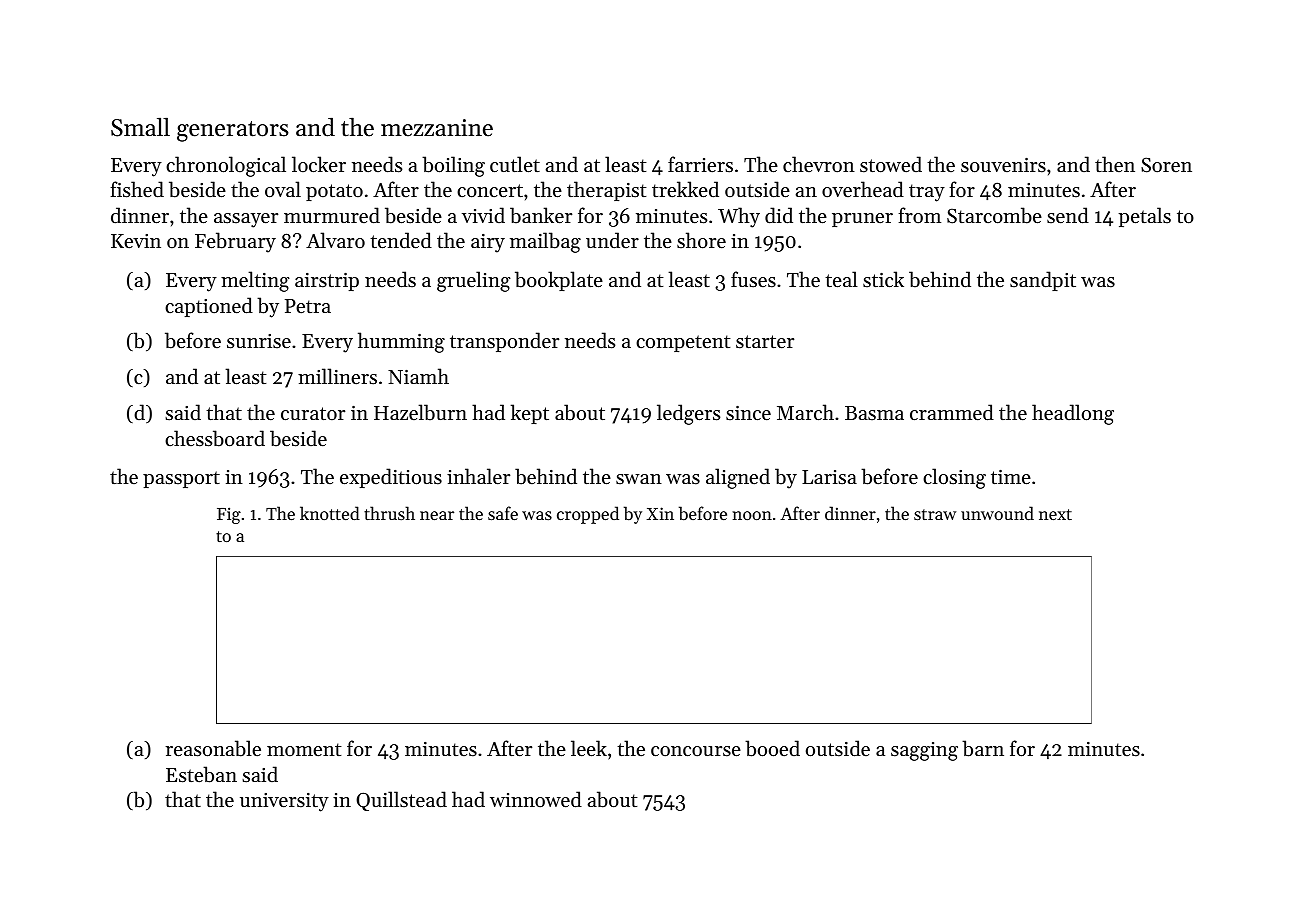 The width and height of the page is (1308, 924). What do you see at coordinates (660, 513) in the page?
I see `Xin` at bounding box center [660, 513].
